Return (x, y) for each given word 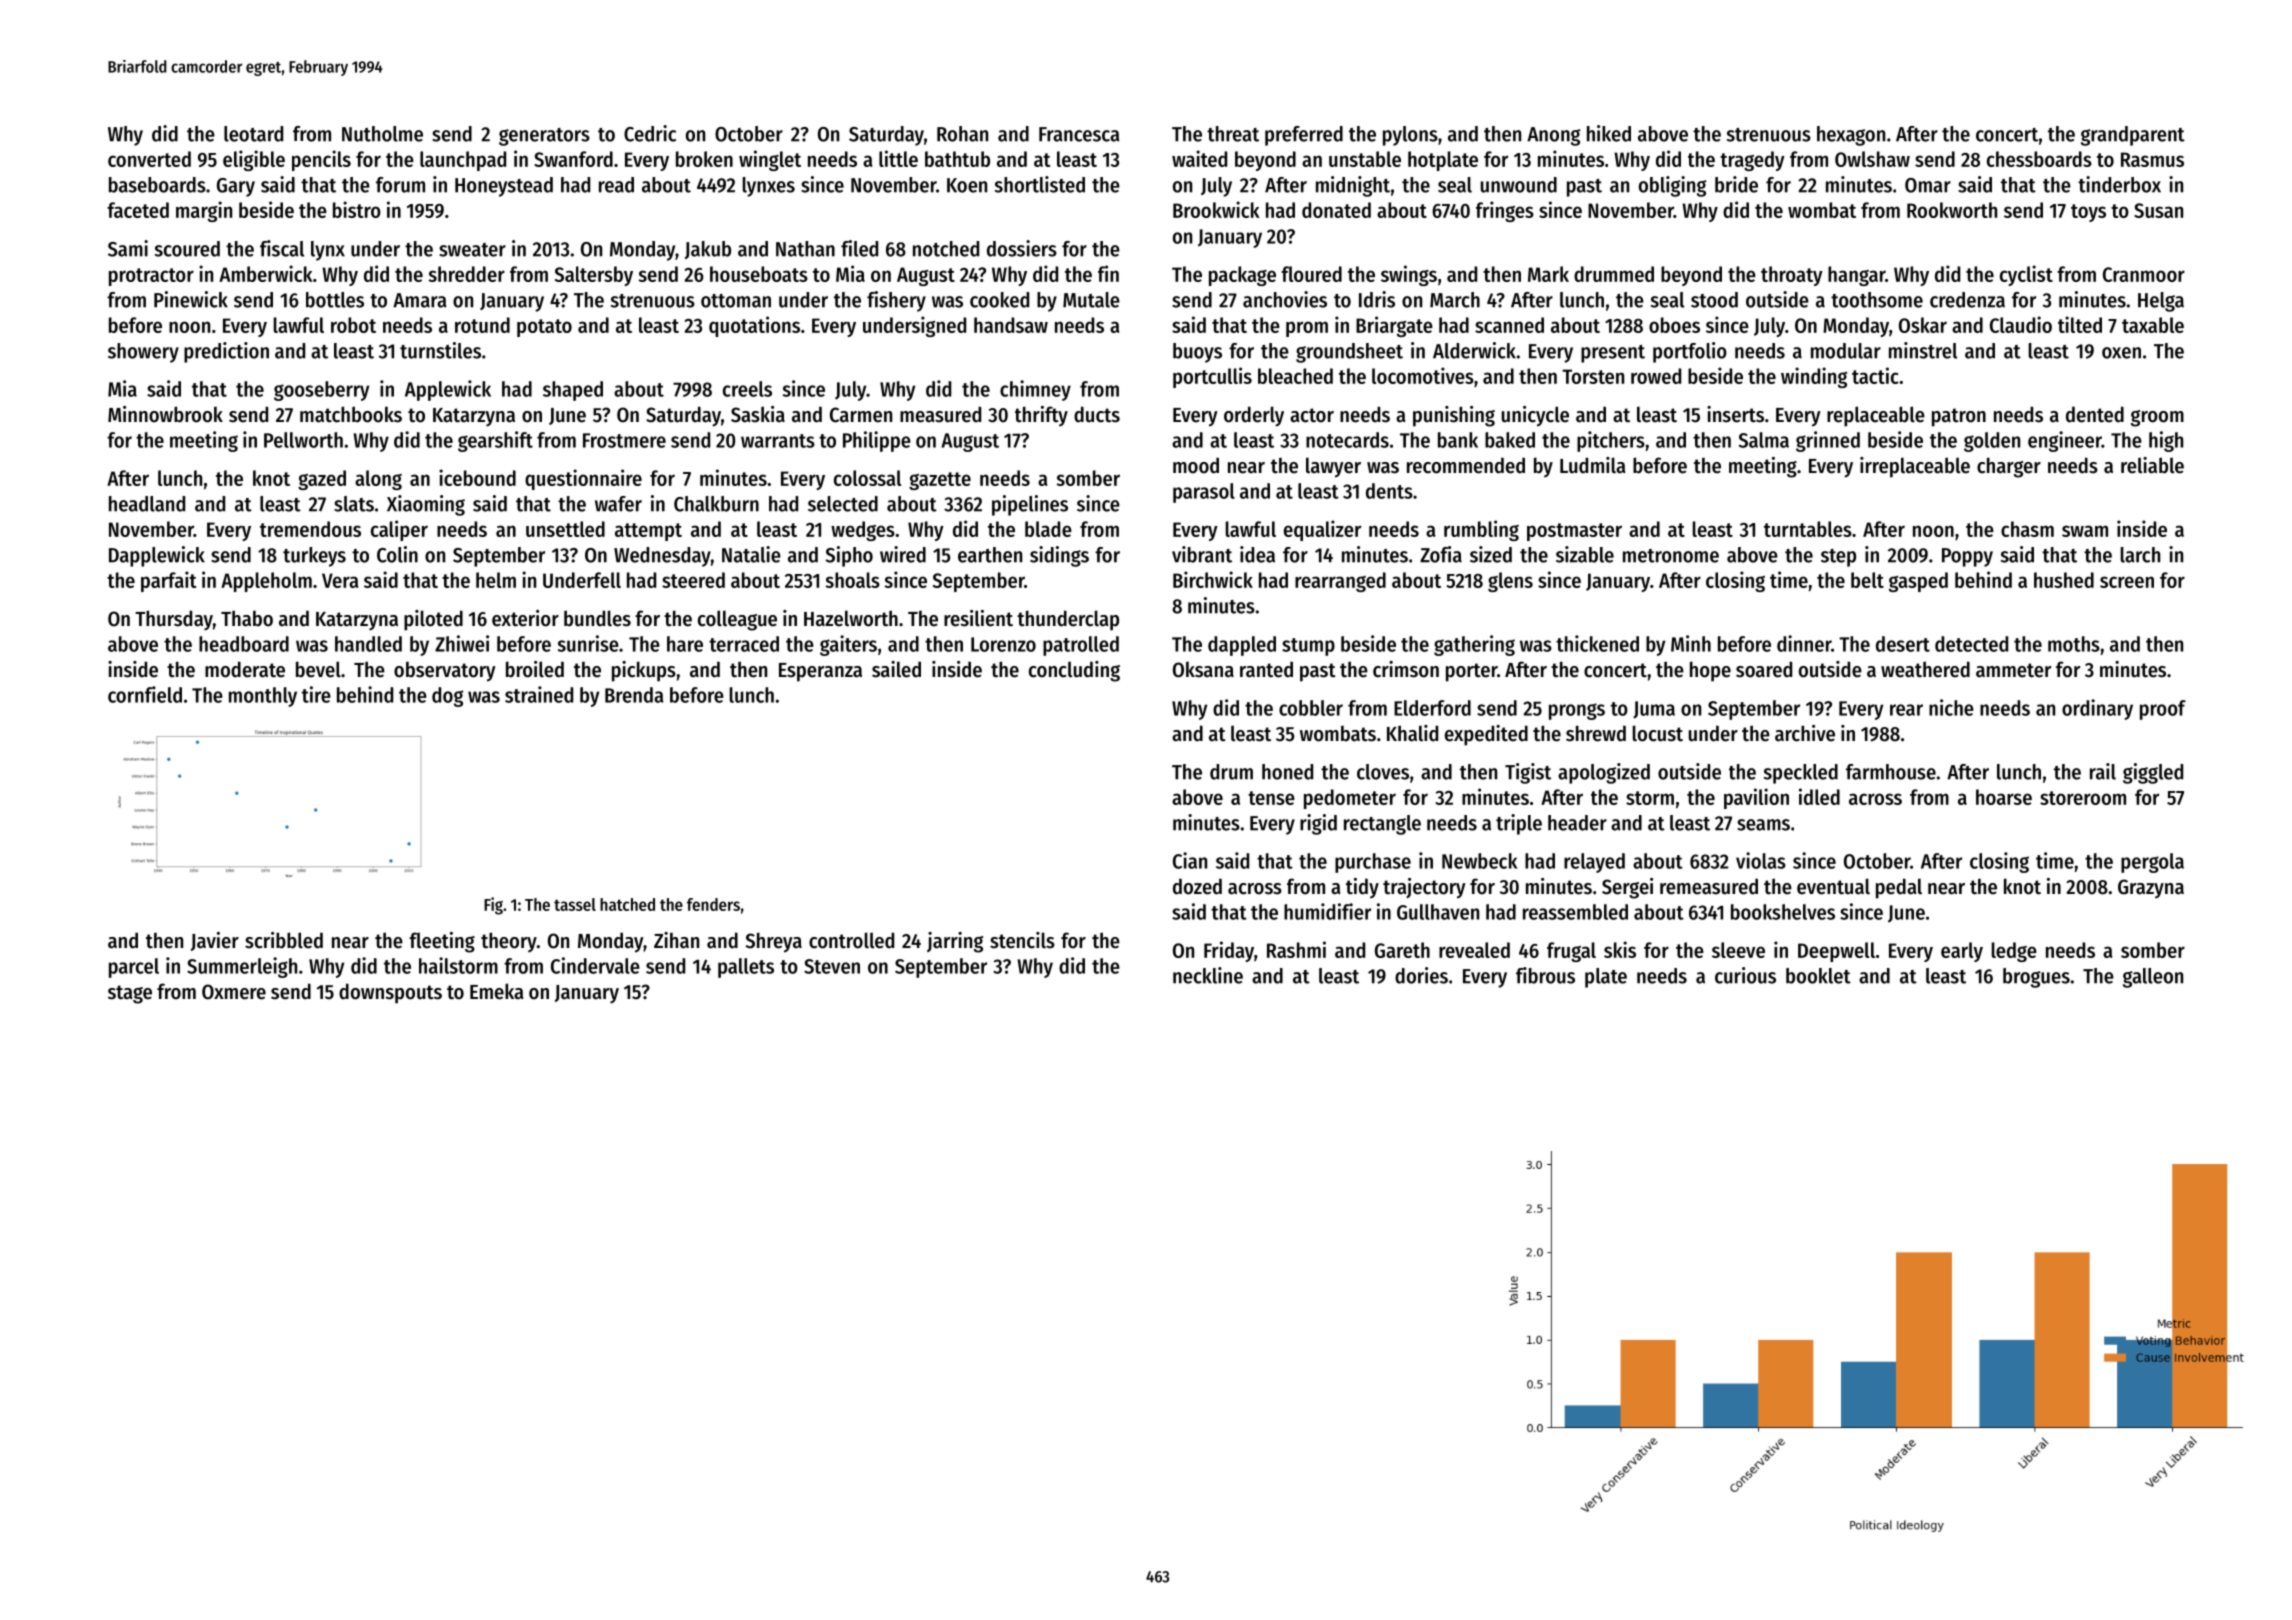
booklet (1818, 976)
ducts (1097, 414)
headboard (244, 644)
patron (1959, 417)
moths (2074, 644)
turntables (1808, 529)
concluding (1074, 671)
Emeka (496, 991)
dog (447, 697)
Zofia (1441, 554)
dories (1421, 975)
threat (1233, 134)
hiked (1609, 133)
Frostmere (624, 440)
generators (544, 137)
